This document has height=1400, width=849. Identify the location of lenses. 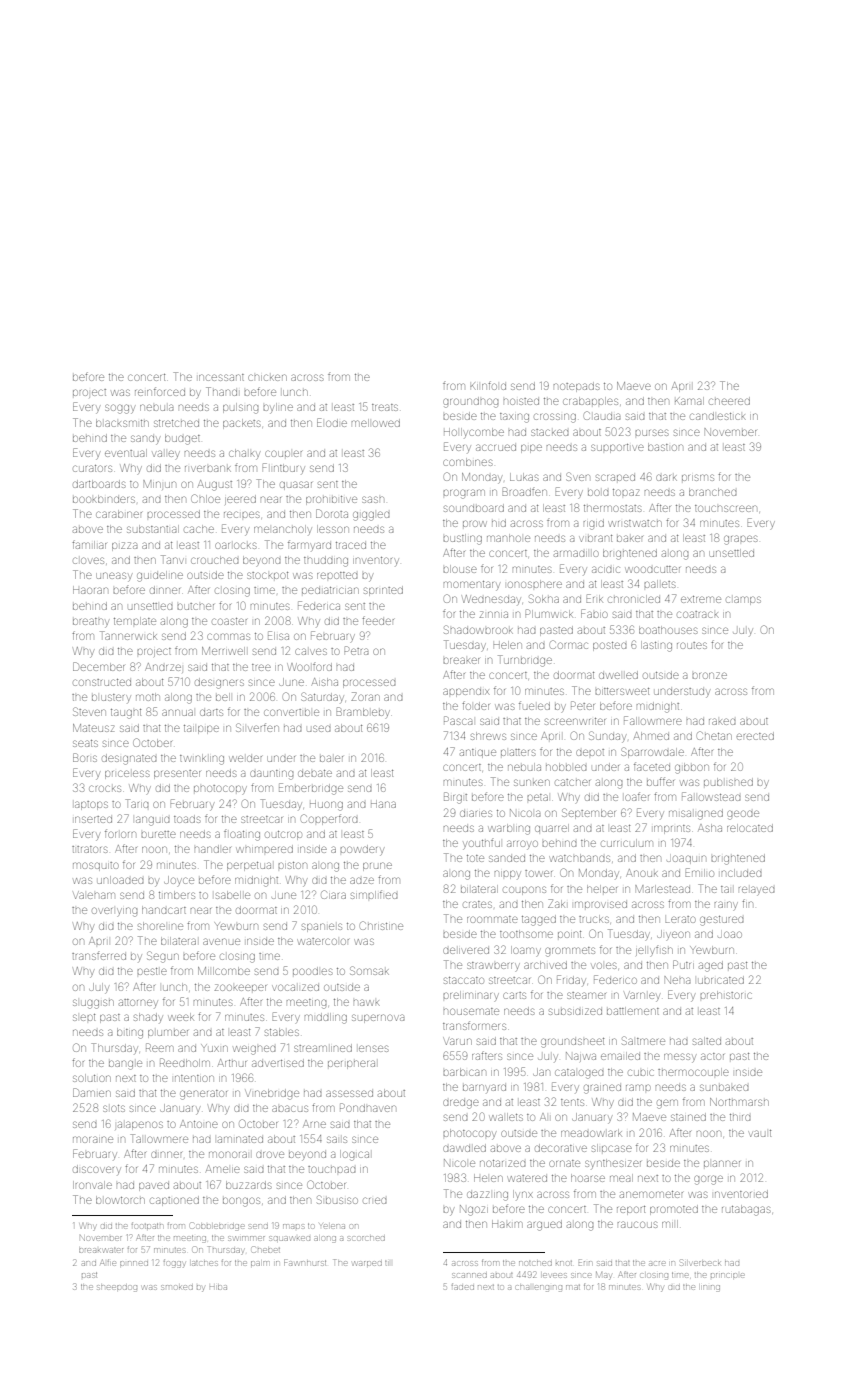
(374, 1048).
